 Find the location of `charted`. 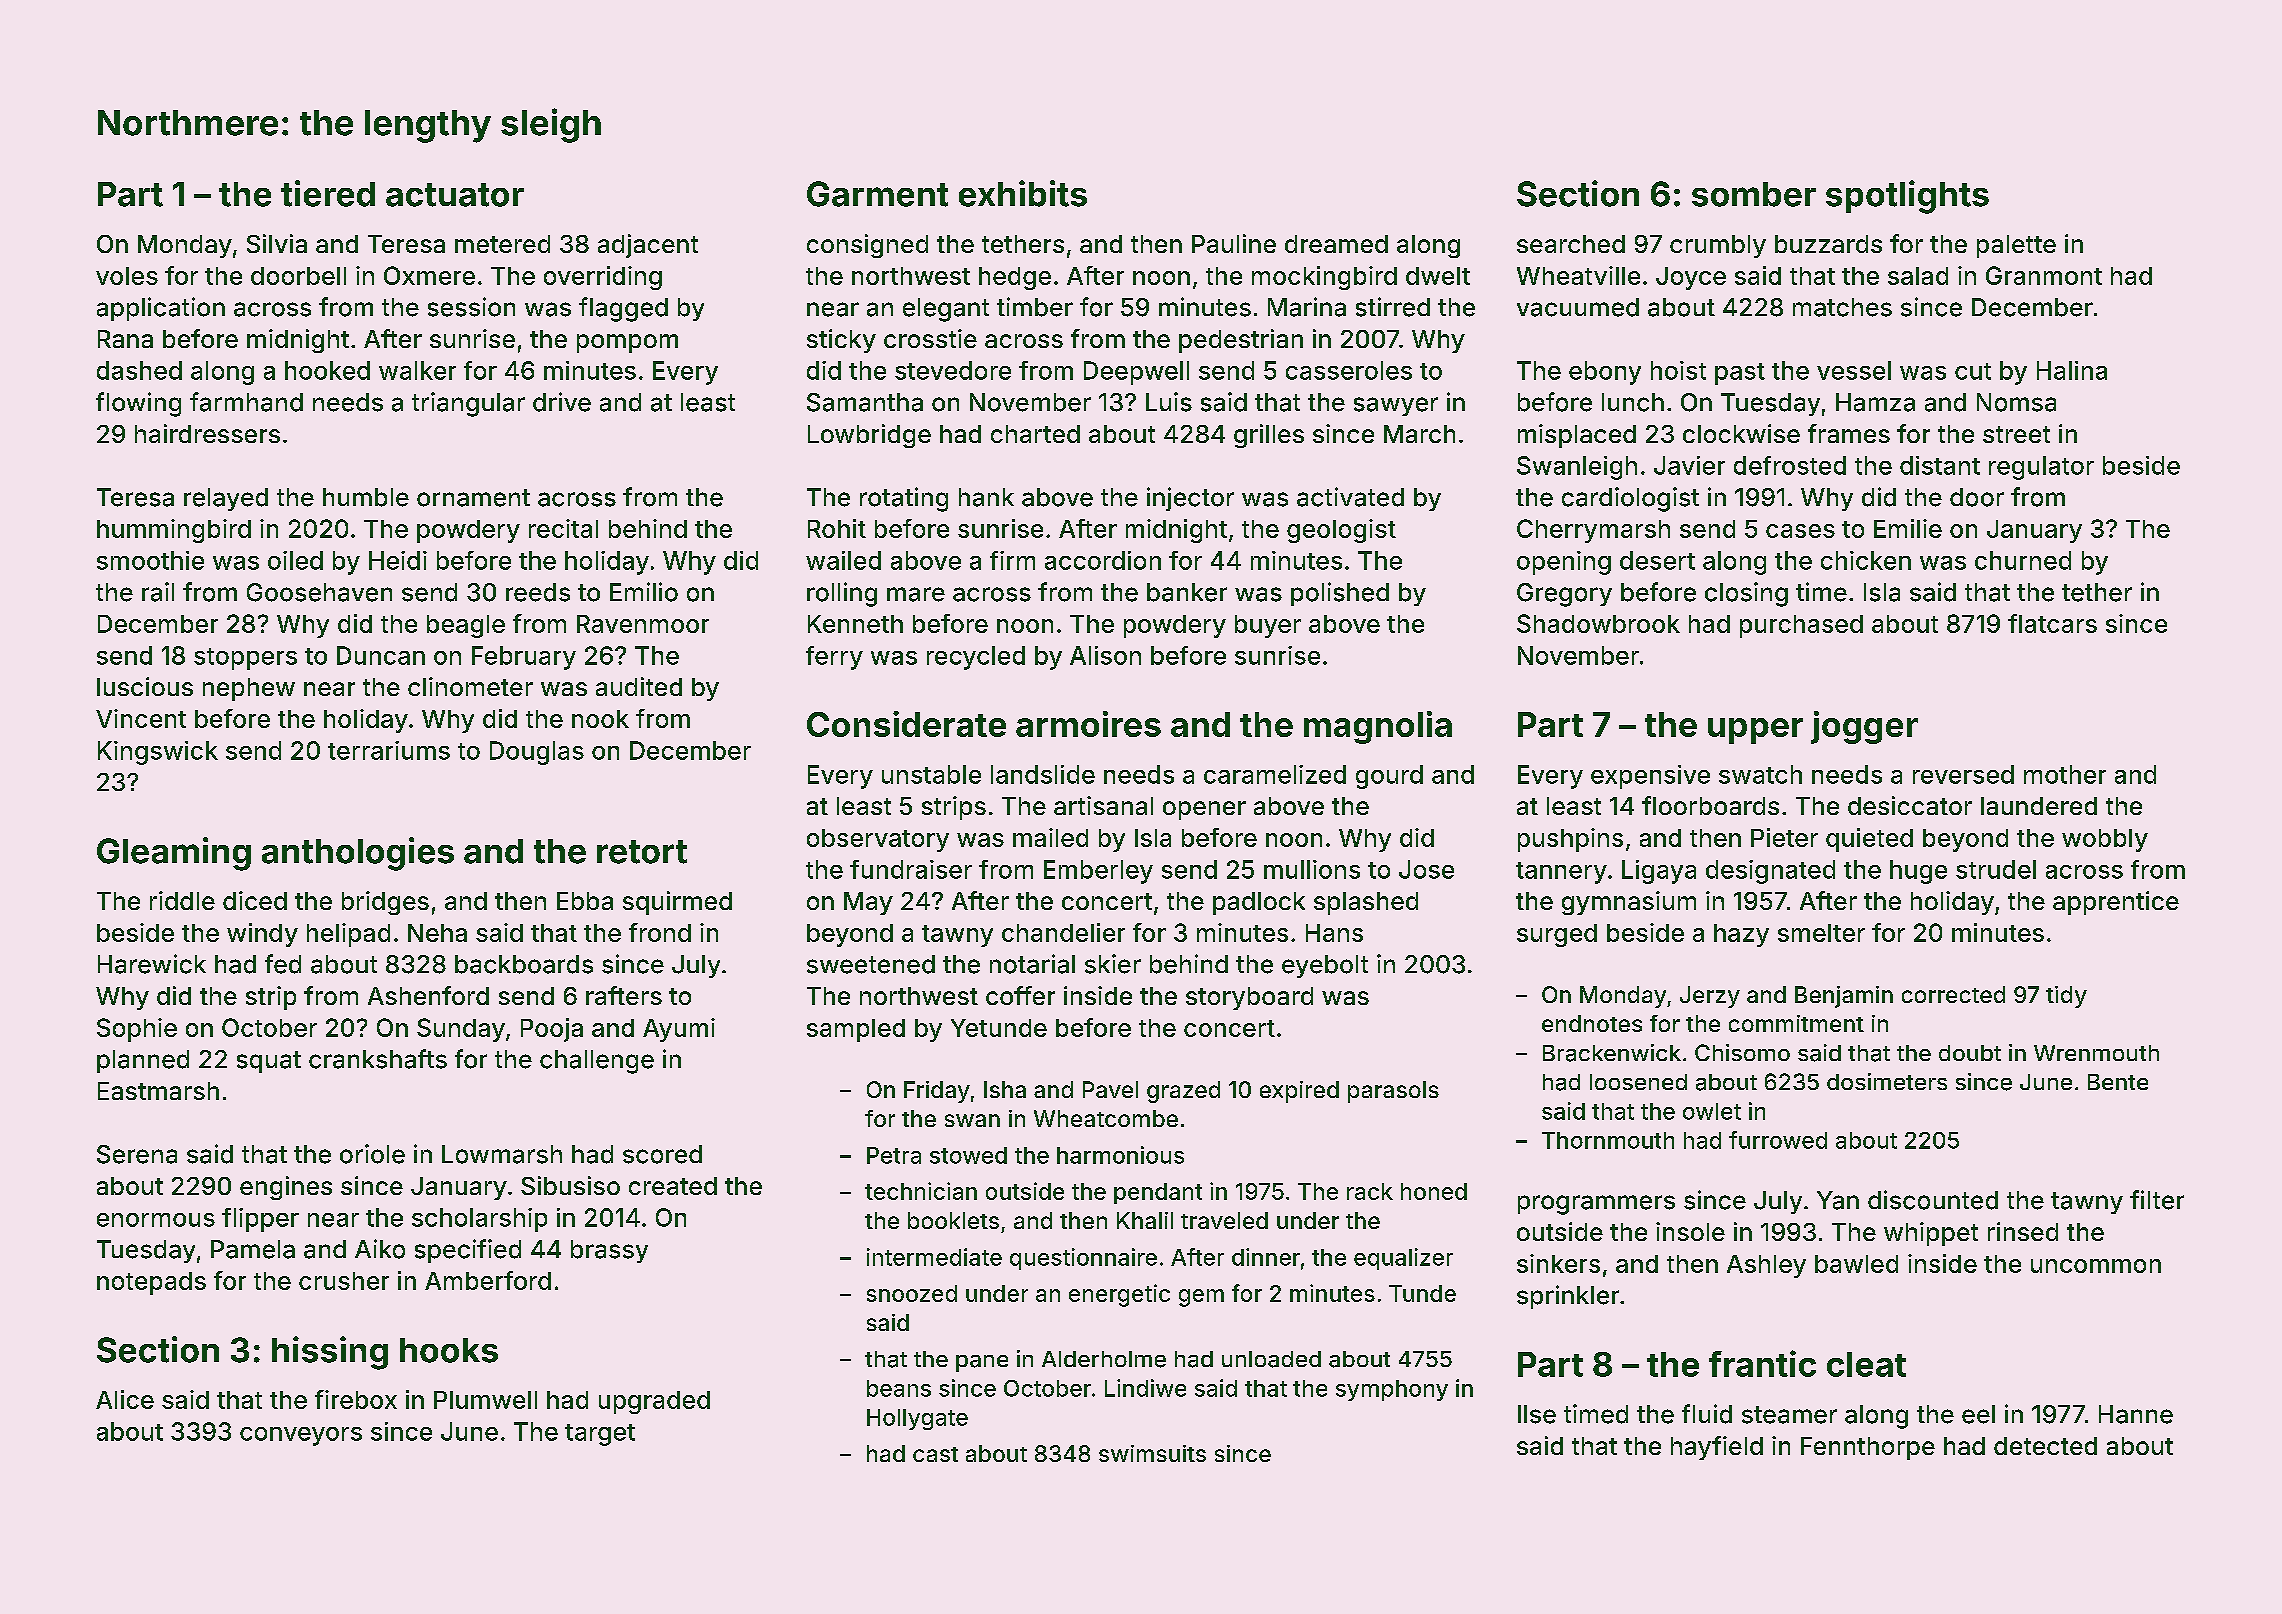

charted is located at coordinates (1035, 434).
